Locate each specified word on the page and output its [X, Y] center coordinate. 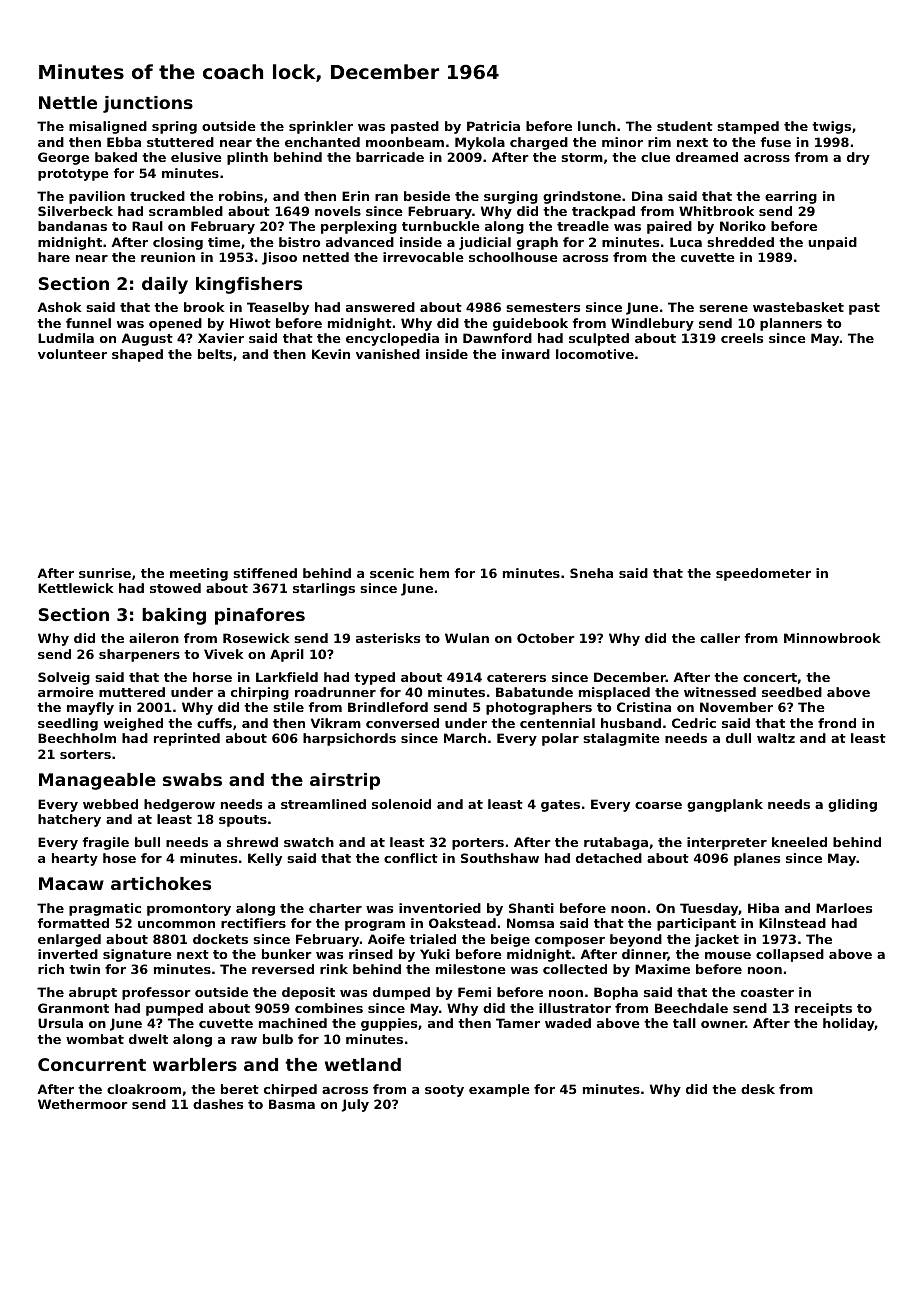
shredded [740, 242]
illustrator [575, 1008]
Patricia [493, 126]
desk [758, 1089]
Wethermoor [83, 1104]
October [546, 638]
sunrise [105, 573]
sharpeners [139, 655]
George [63, 158]
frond [837, 723]
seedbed [792, 692]
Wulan [467, 638]
